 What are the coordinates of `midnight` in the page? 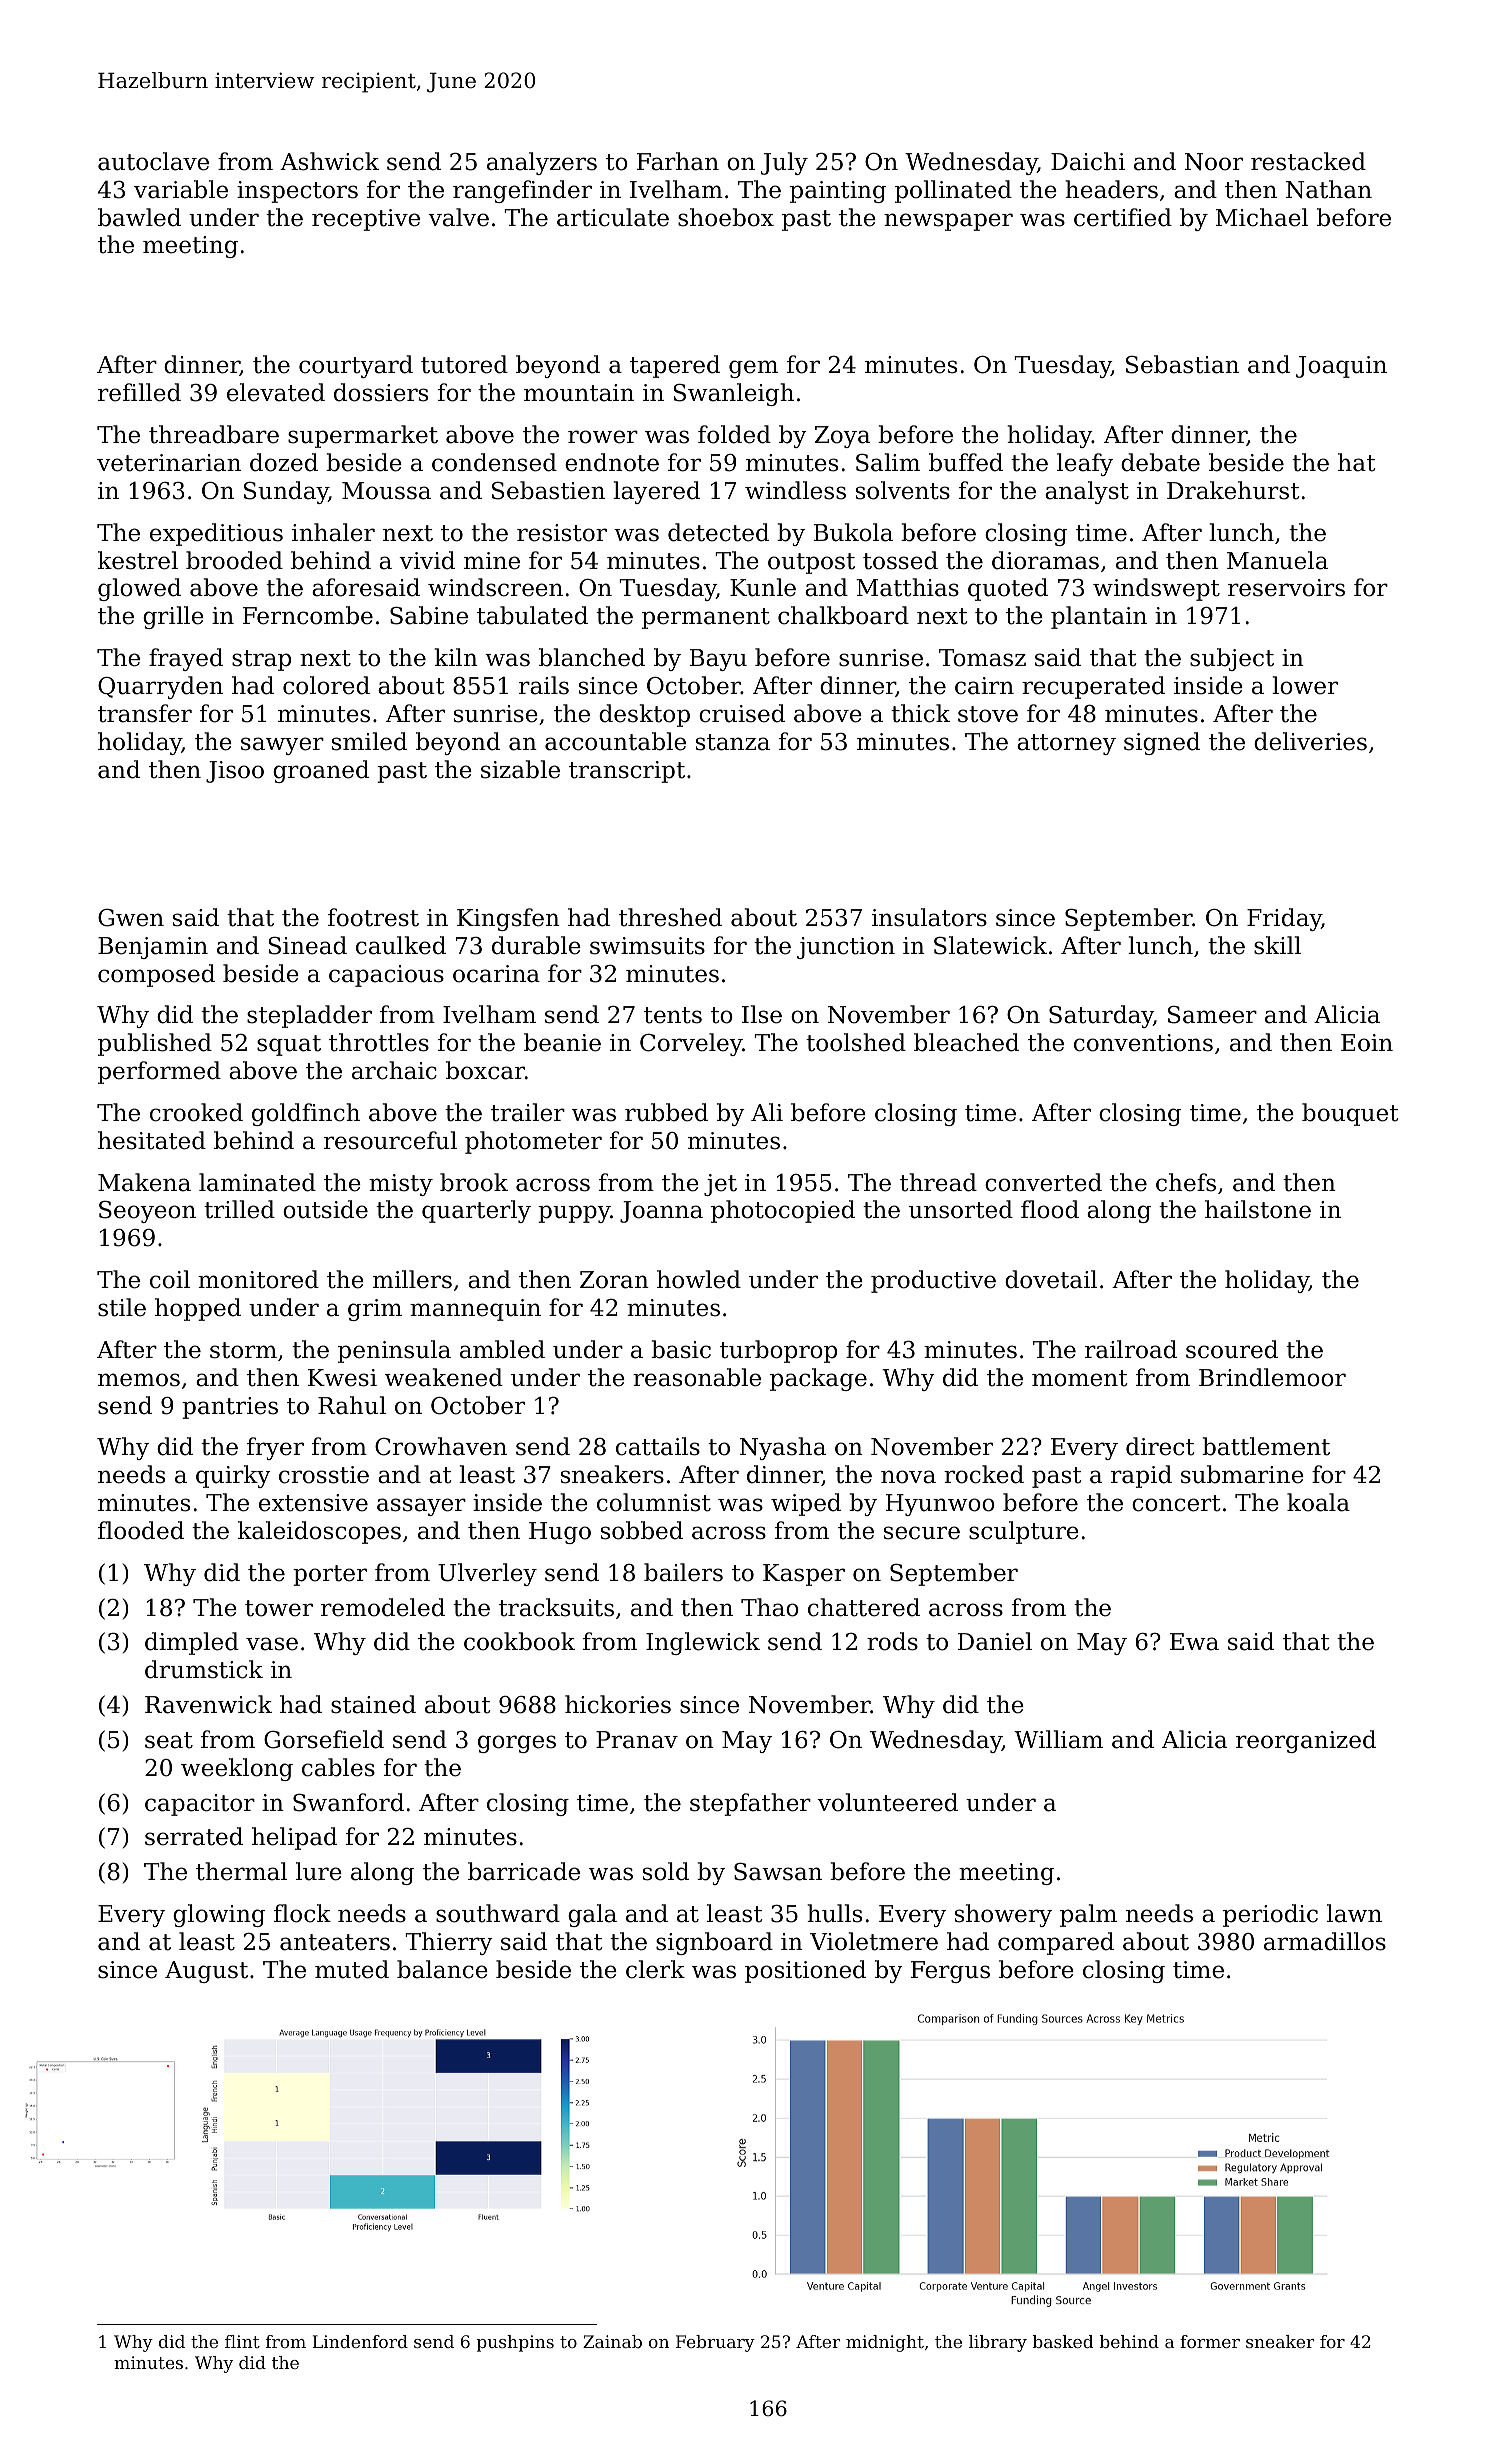 It's located at (885, 2343).
